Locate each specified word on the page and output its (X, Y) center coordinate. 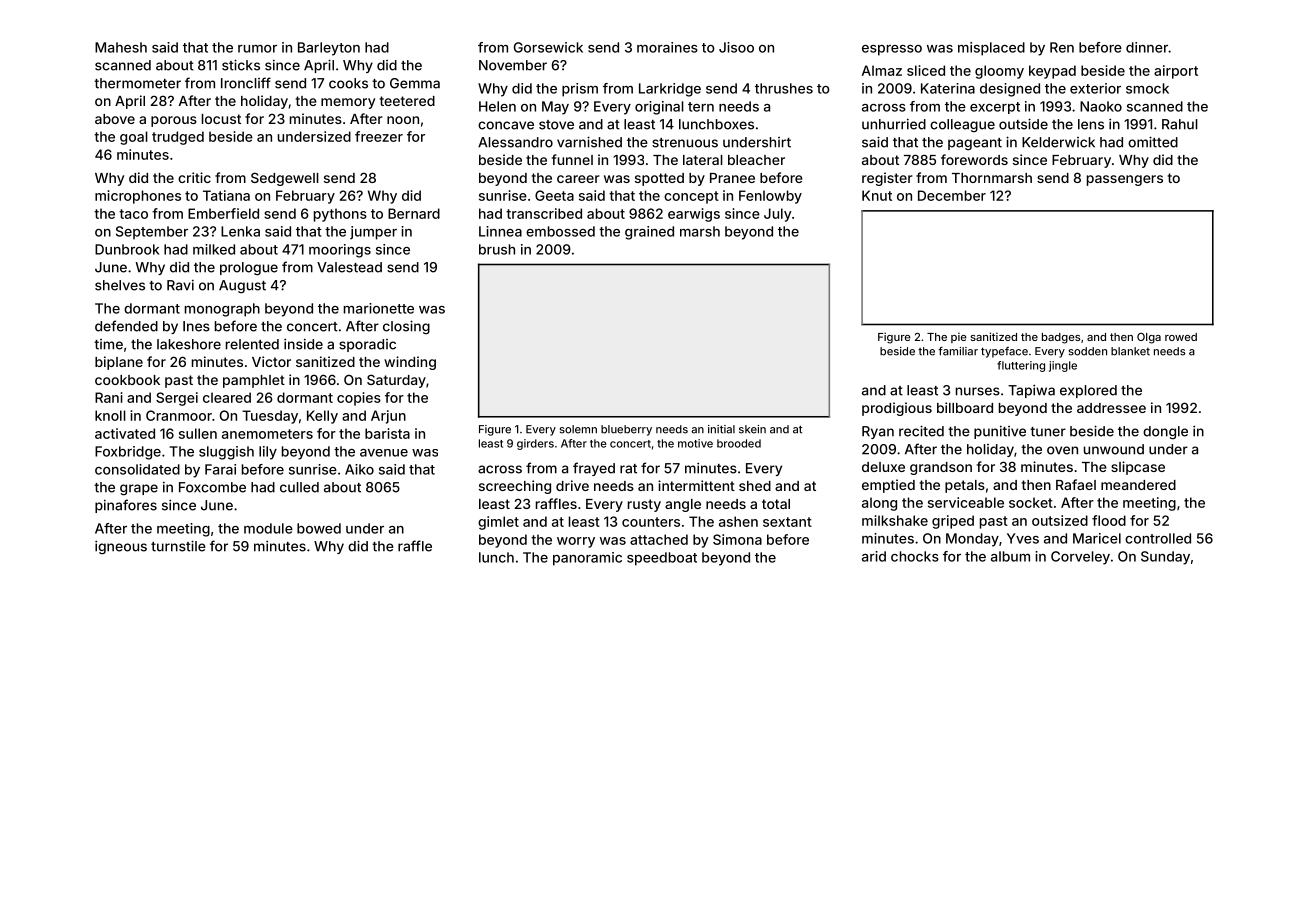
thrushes (784, 88)
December (952, 195)
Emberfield (223, 213)
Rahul (1180, 124)
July (778, 215)
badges (1061, 338)
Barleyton (329, 49)
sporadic (367, 345)
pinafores (126, 506)
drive (572, 485)
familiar (958, 351)
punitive (1000, 432)
